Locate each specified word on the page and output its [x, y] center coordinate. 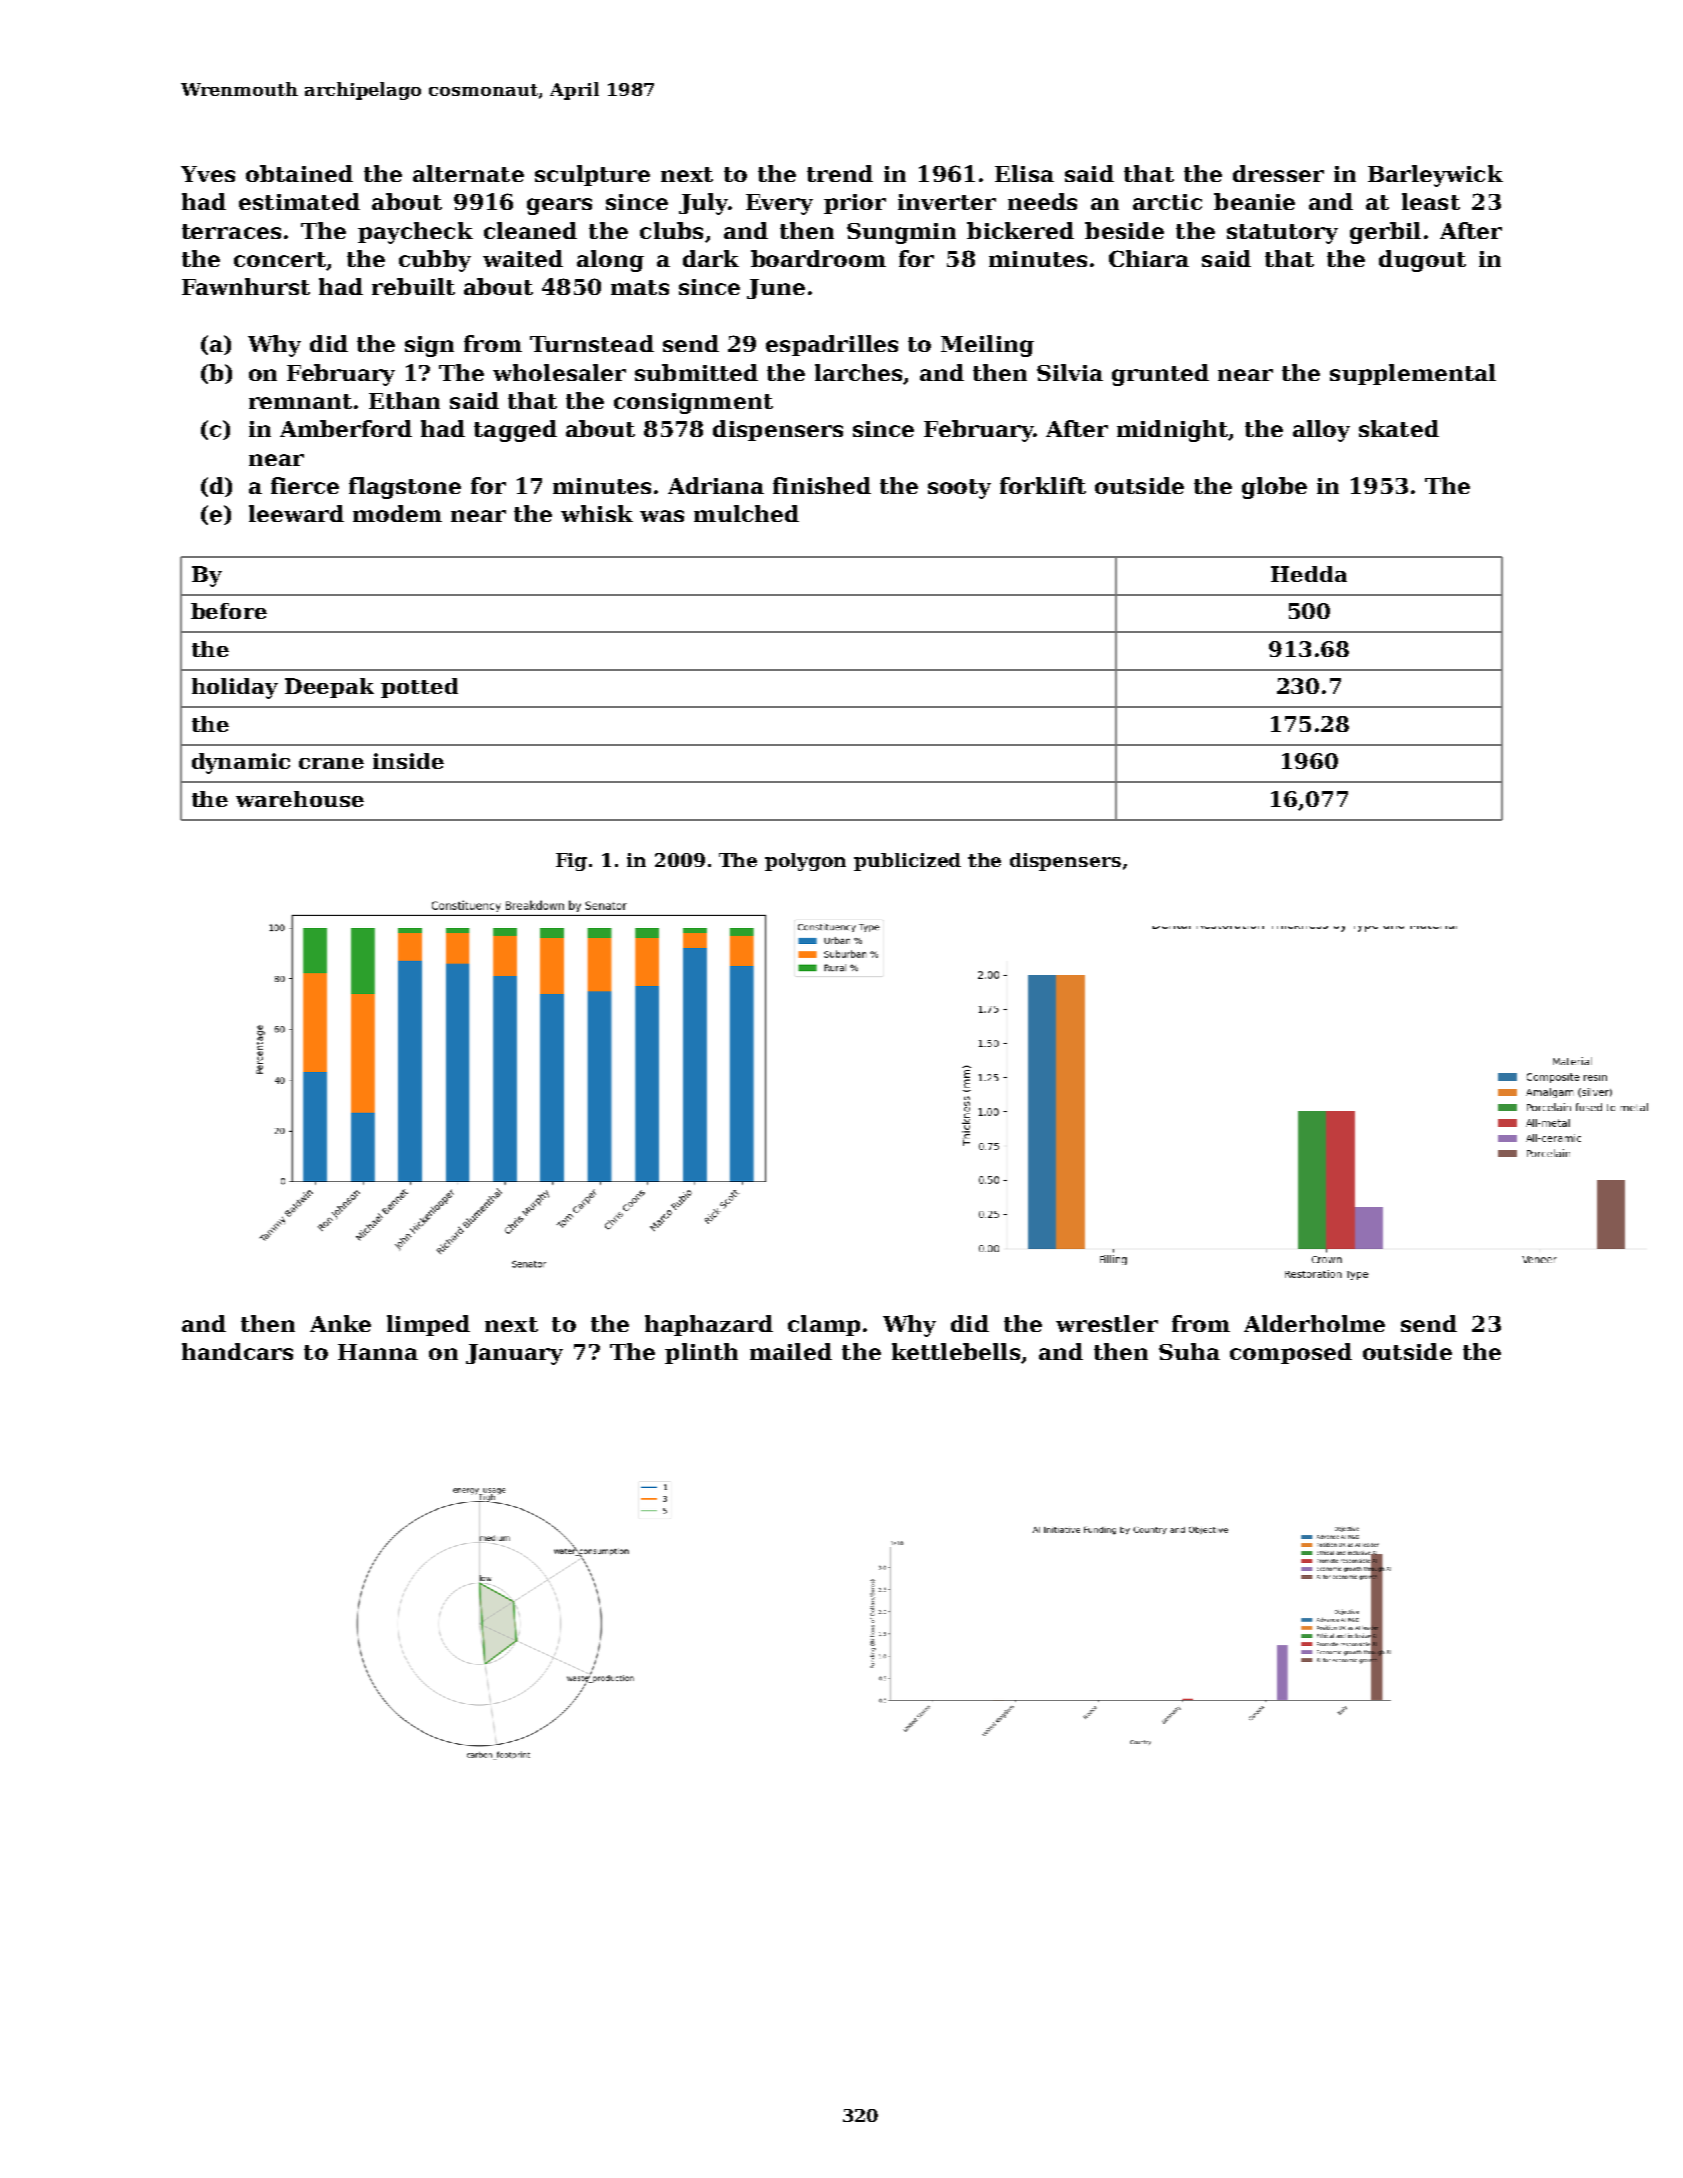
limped [428, 1325]
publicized [907, 862]
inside [408, 761]
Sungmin [901, 233]
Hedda [1309, 574]
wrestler [1107, 1323]
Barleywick [1435, 176]
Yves [208, 174]
